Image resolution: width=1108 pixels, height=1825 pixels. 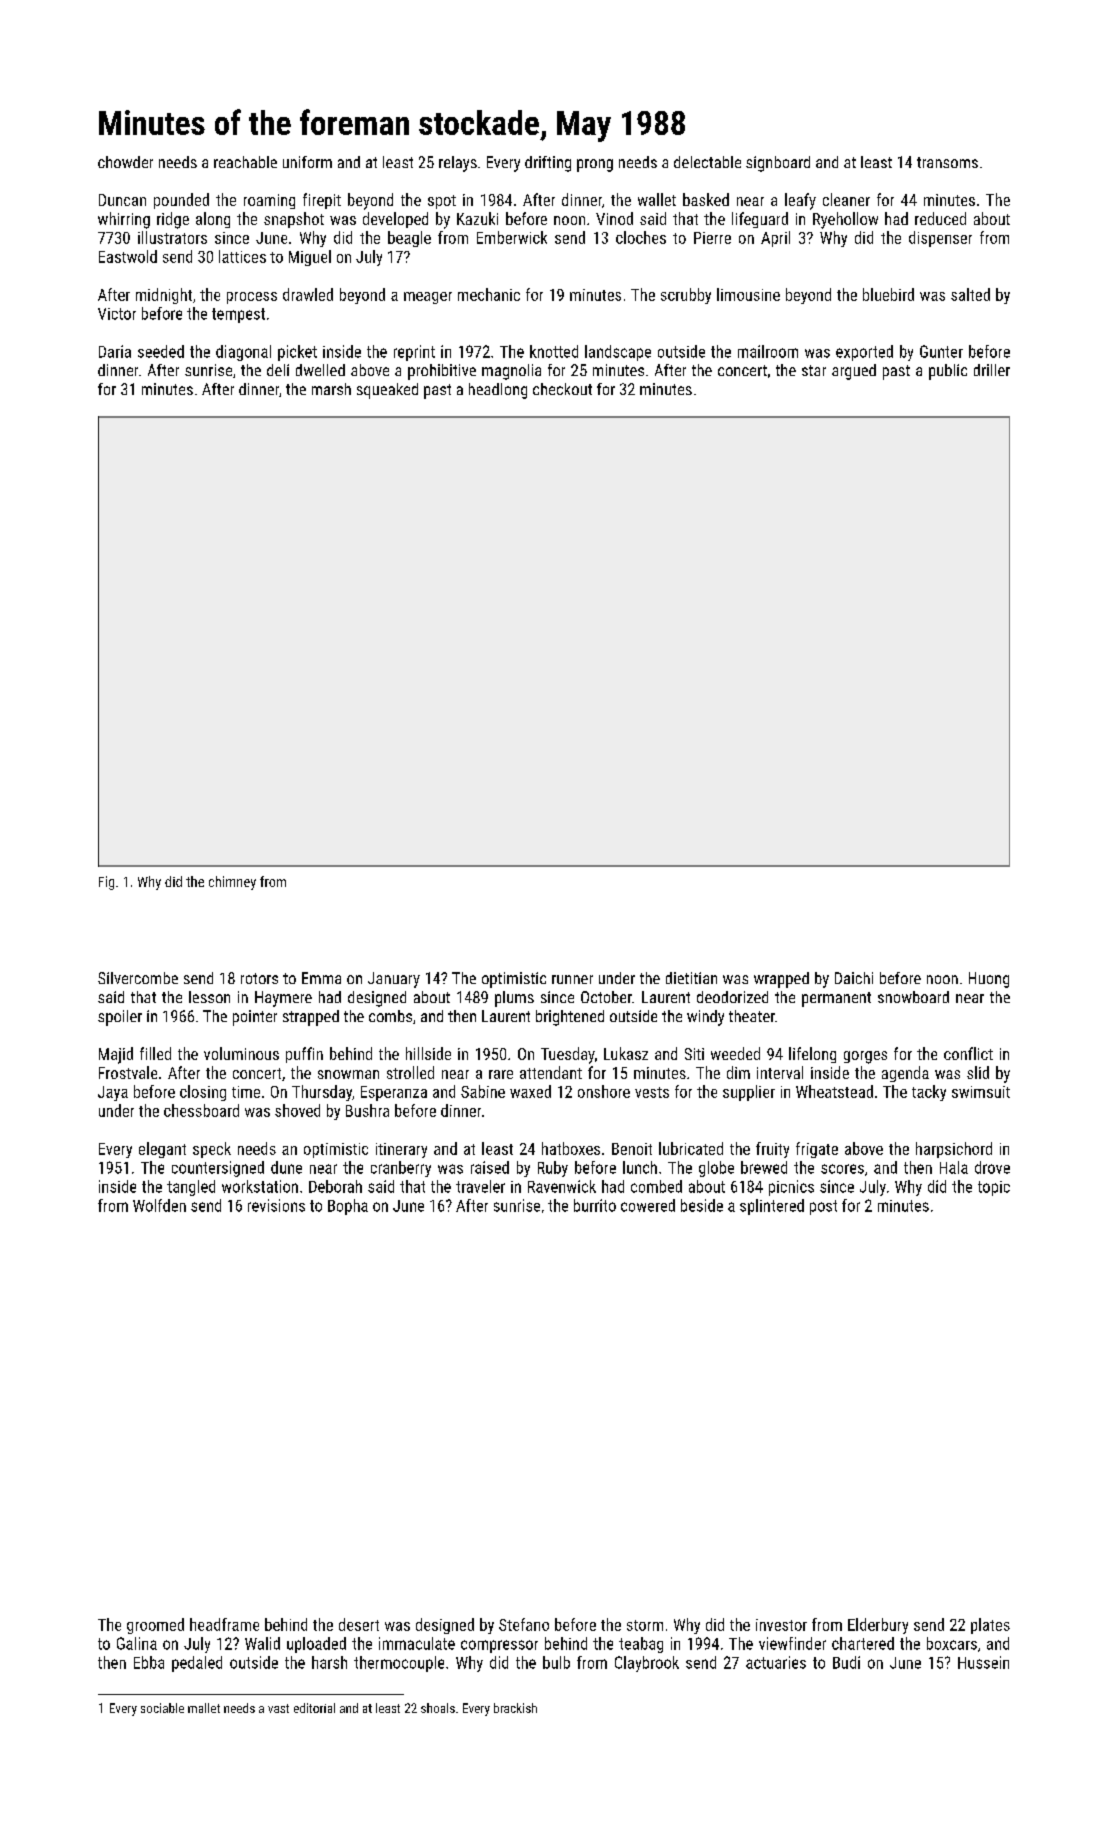 I want to click on headlong, so click(x=498, y=391).
